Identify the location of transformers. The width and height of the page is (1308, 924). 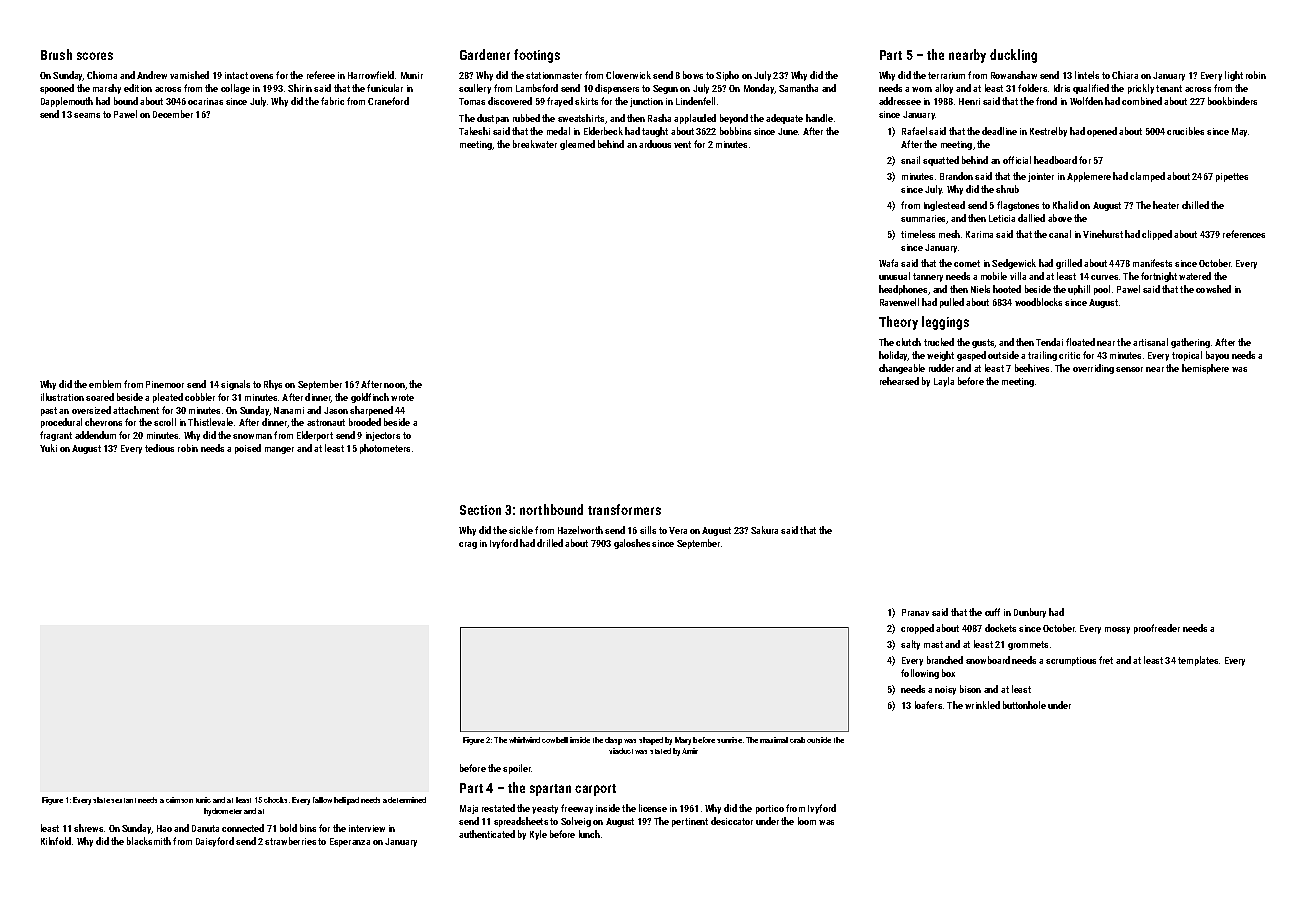
(624, 509).
